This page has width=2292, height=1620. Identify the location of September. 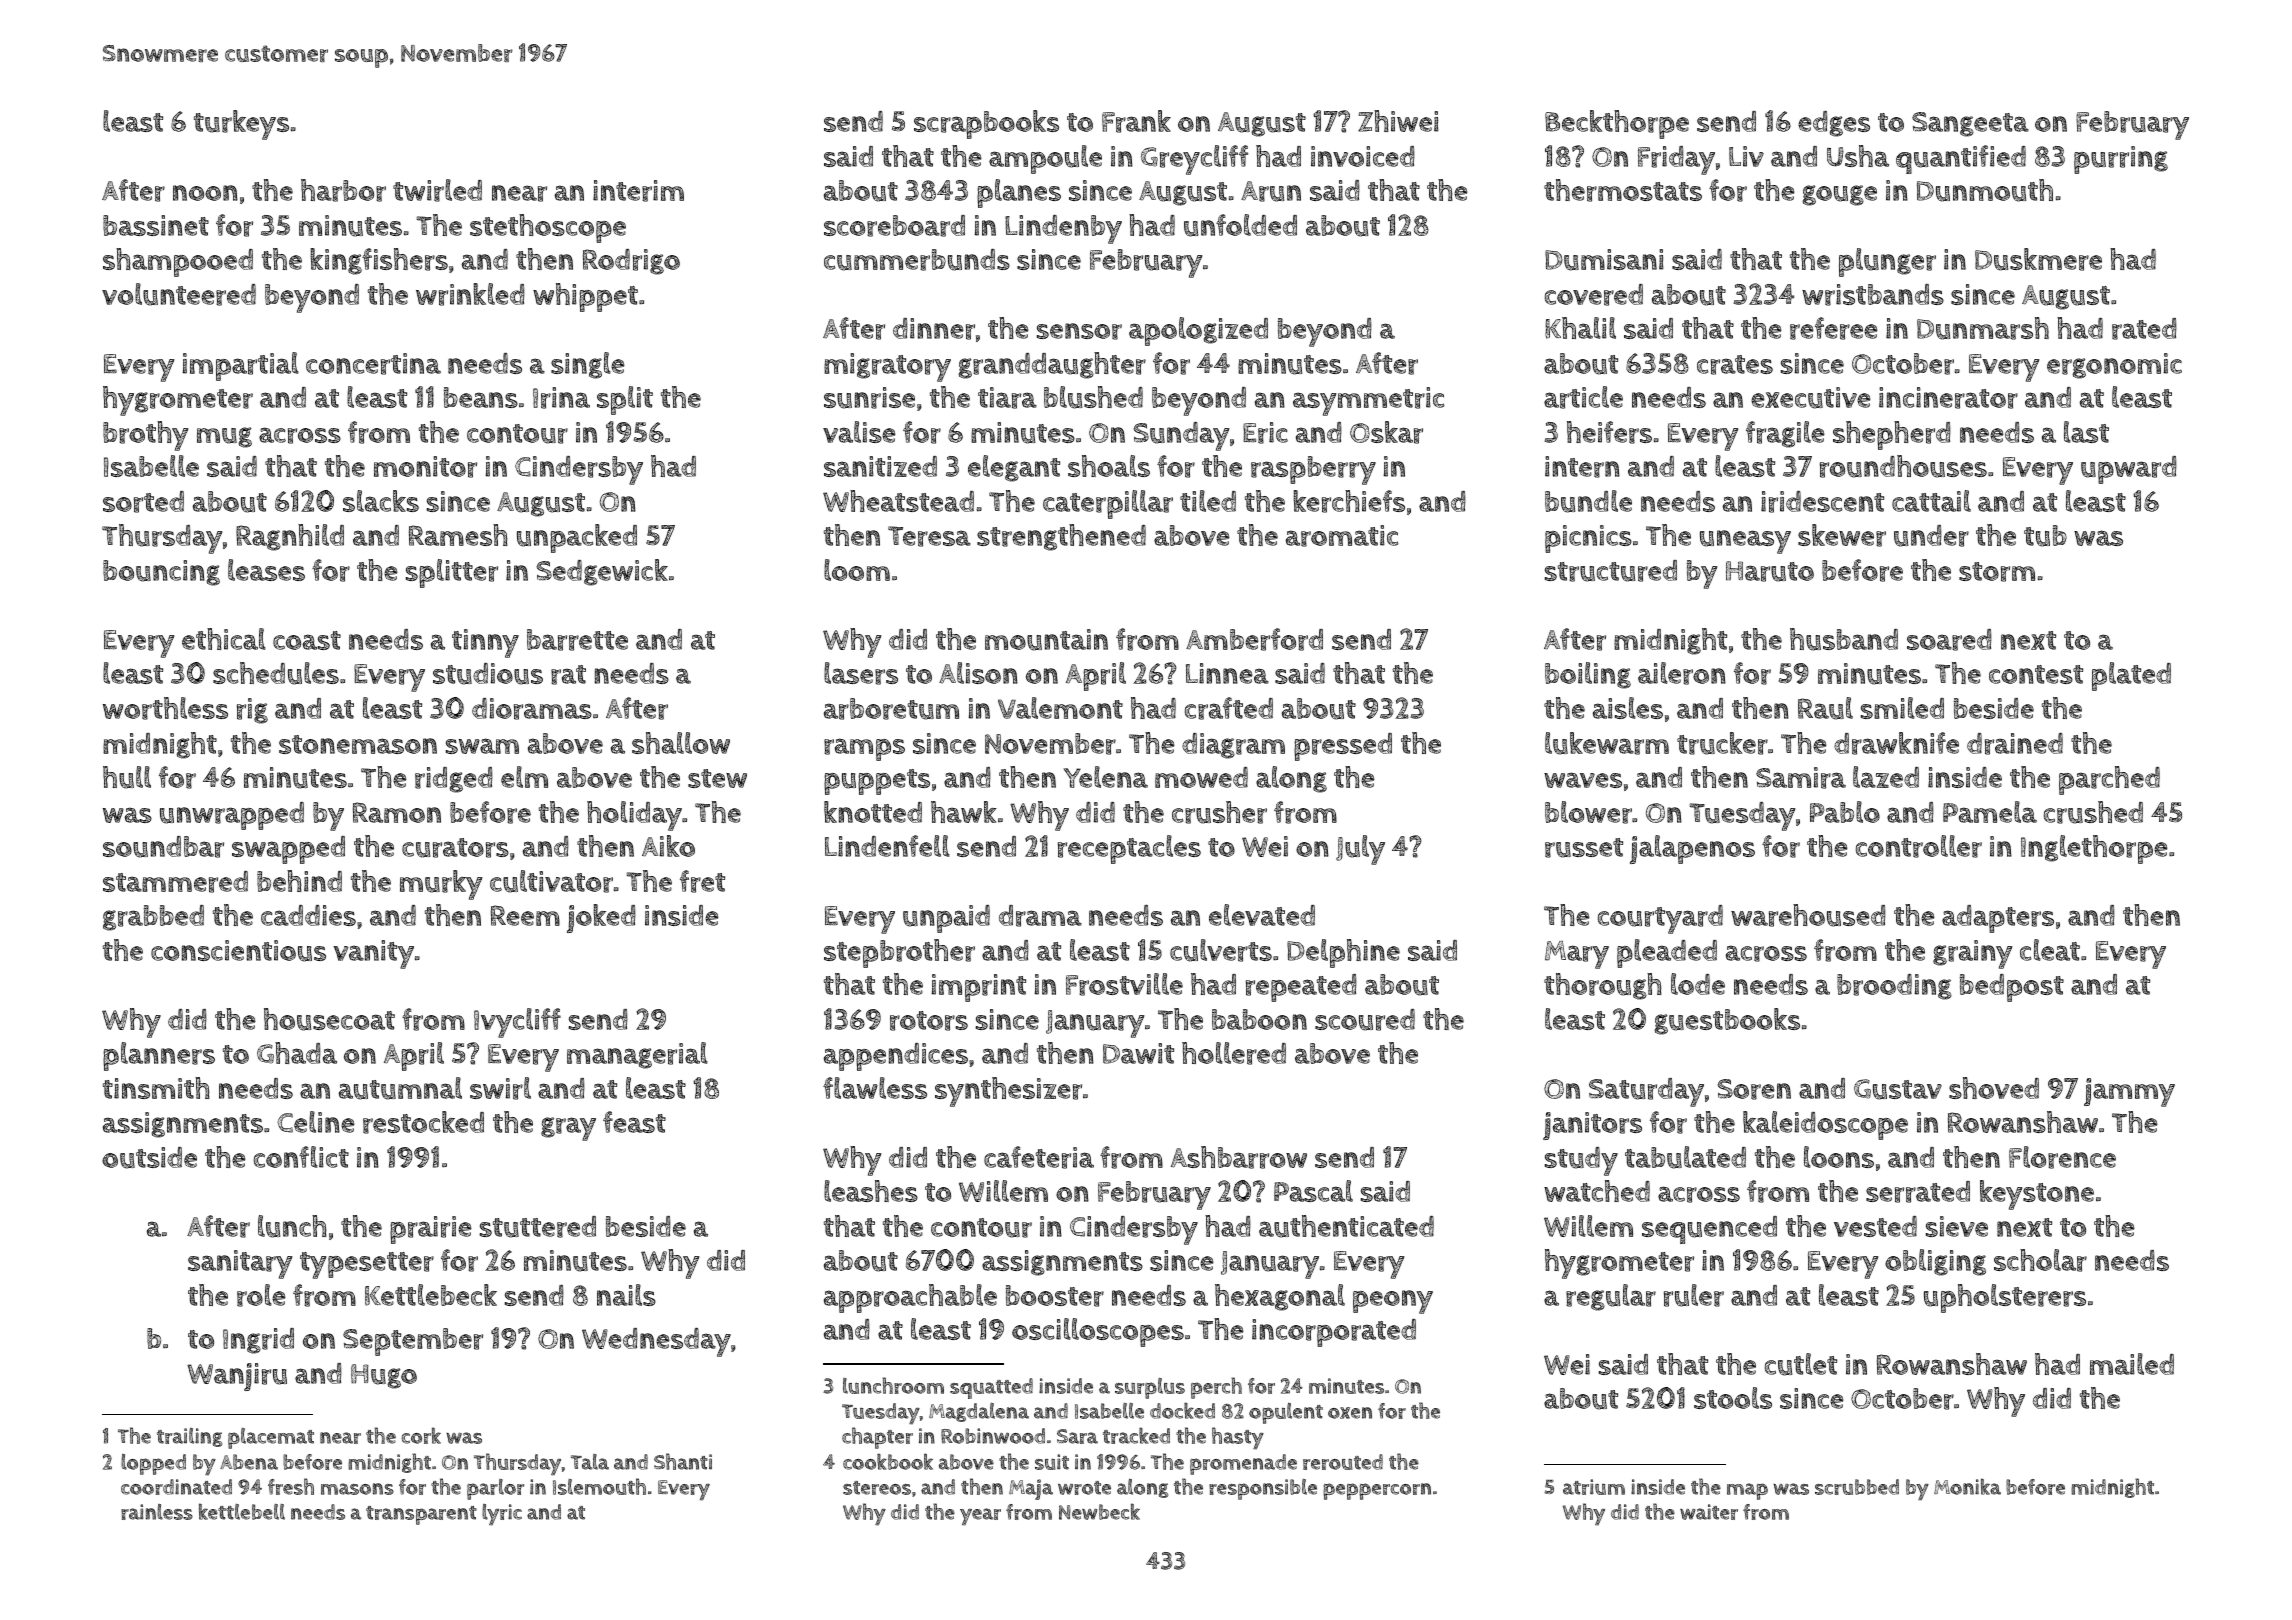
(413, 1342).
